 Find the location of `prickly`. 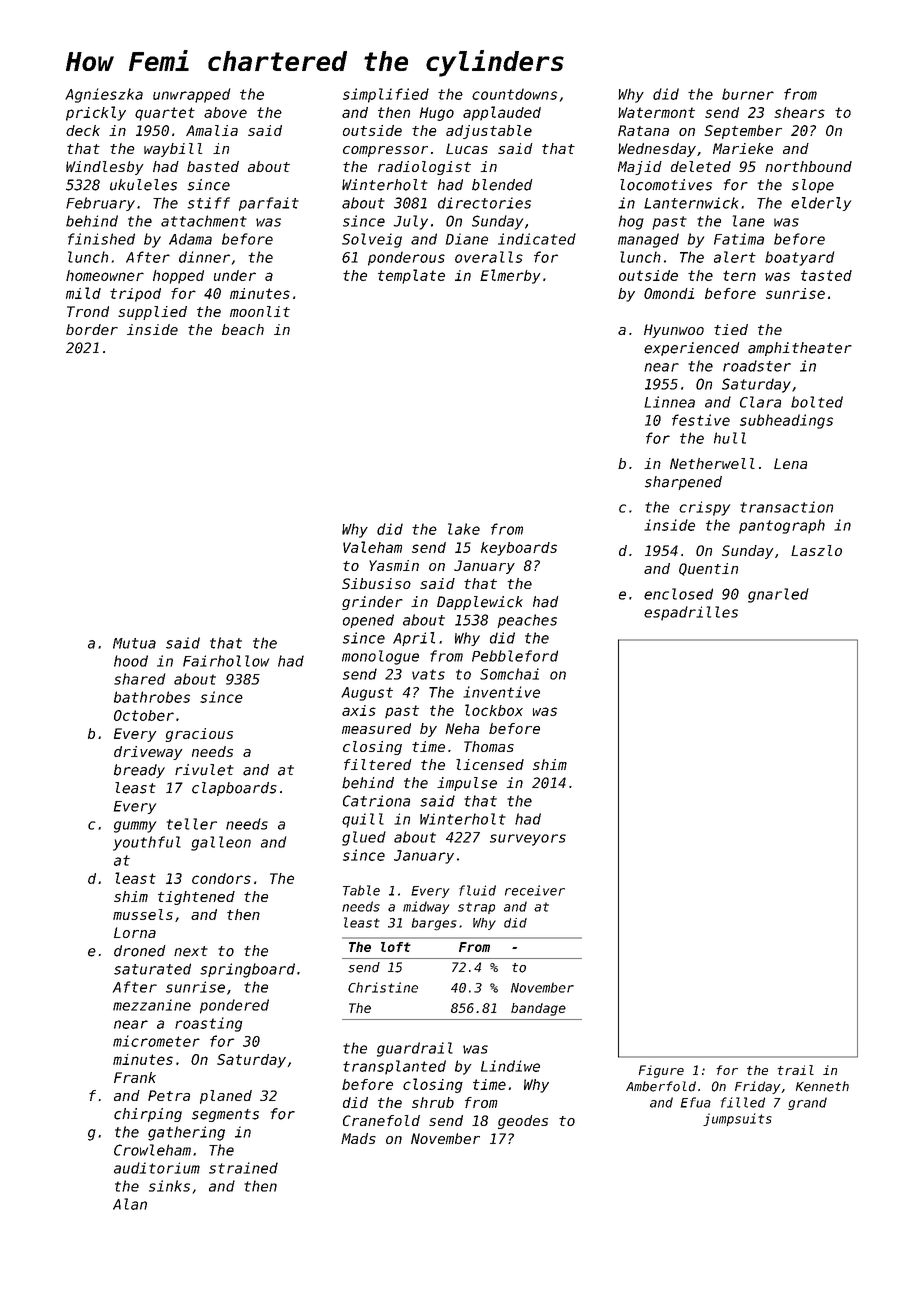

prickly is located at coordinates (96, 113).
